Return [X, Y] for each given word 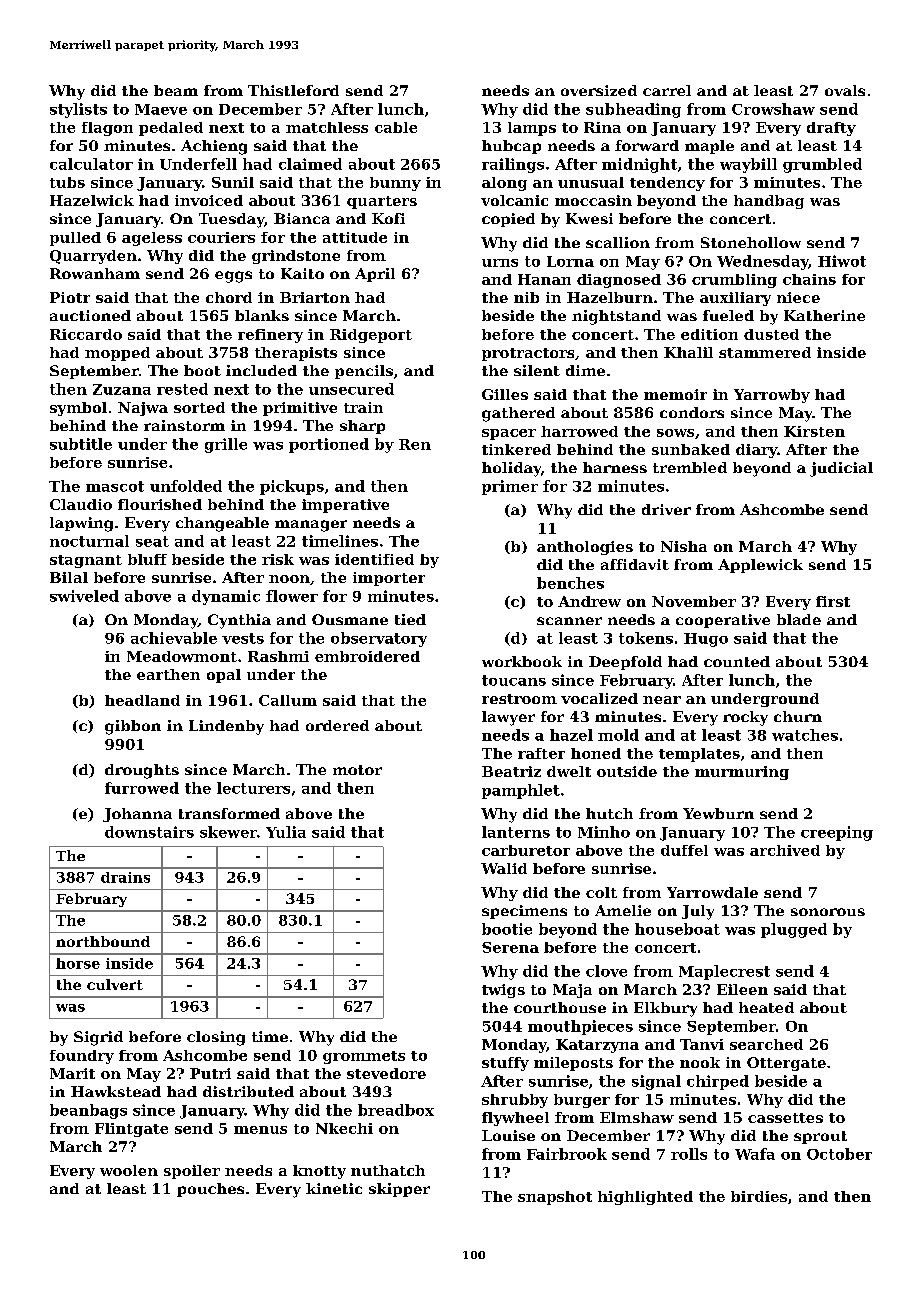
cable [396, 127]
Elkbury [665, 1009]
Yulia [286, 832]
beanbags [88, 1111]
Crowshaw [773, 109]
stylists [78, 110]
